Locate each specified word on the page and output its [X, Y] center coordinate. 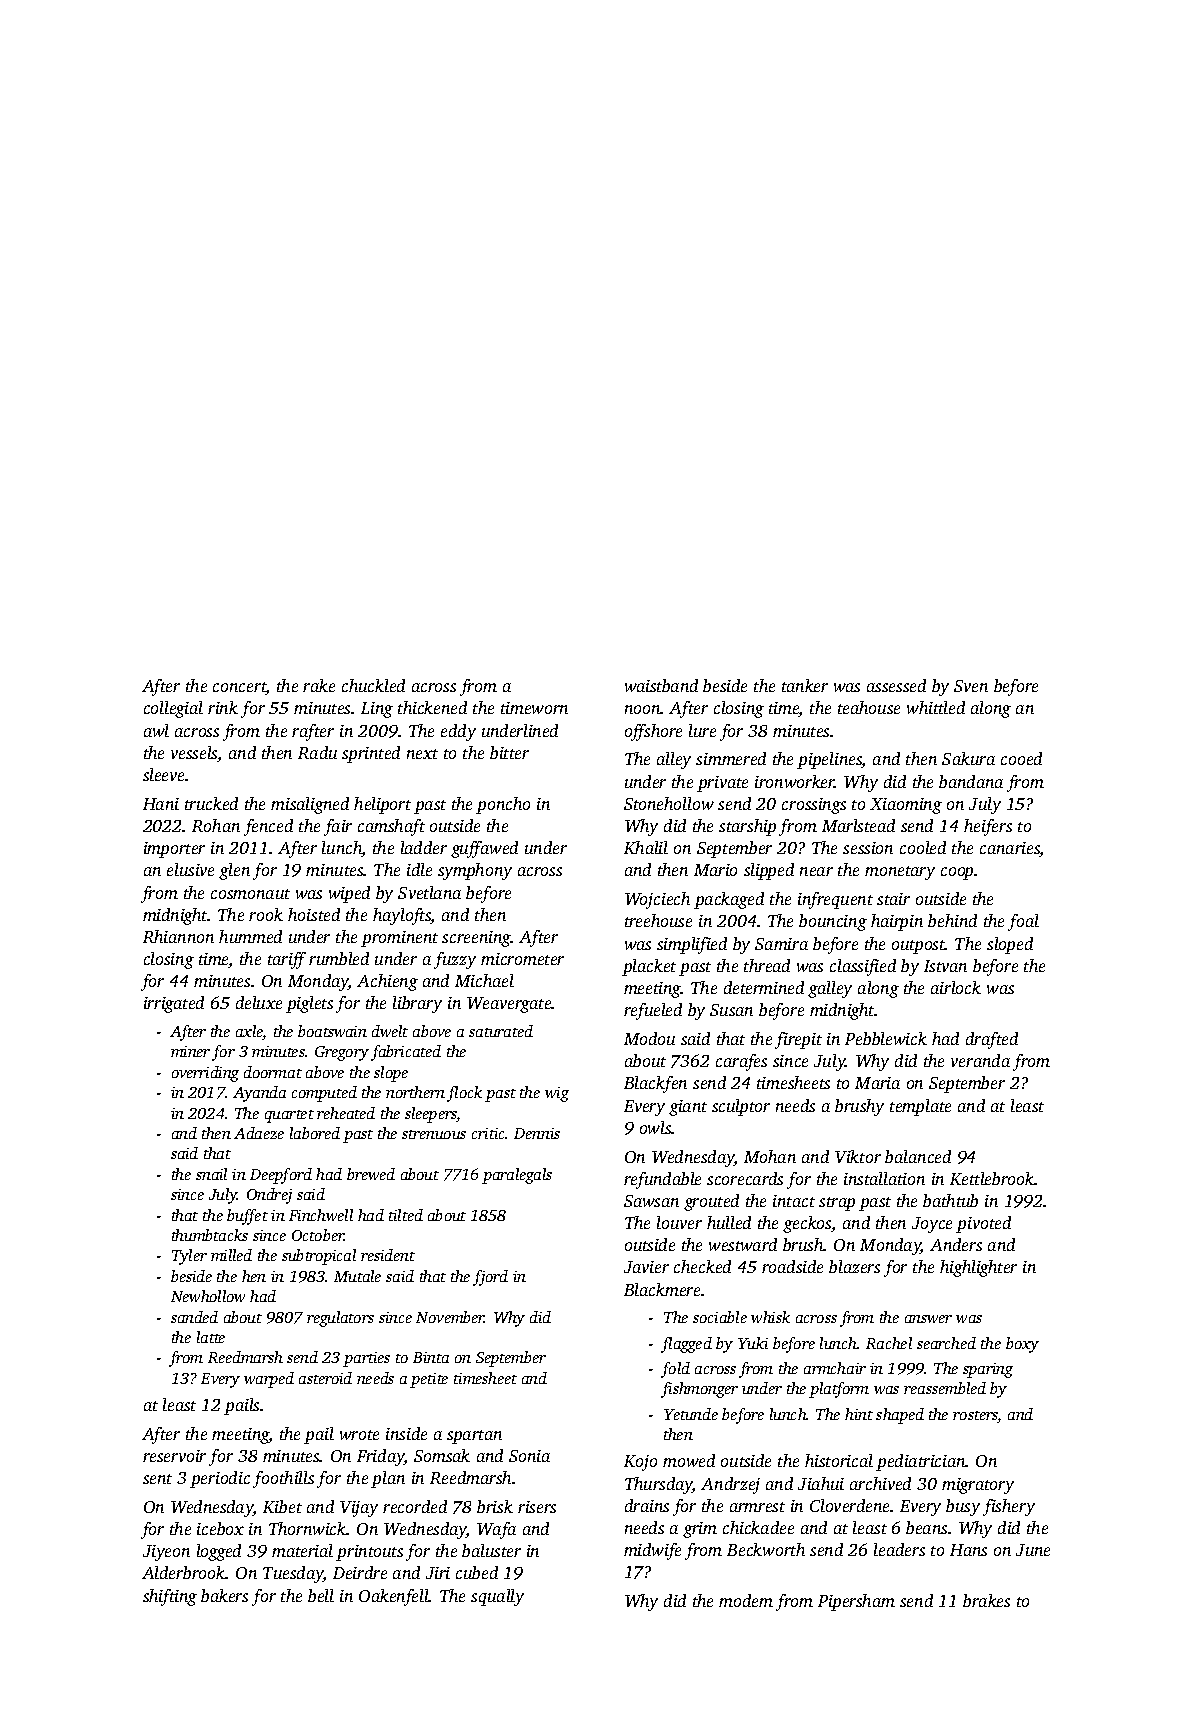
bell [321, 1595]
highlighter [978, 1268]
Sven [971, 686]
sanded [194, 1317]
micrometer [522, 959]
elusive [190, 869]
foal [1023, 922]
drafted [992, 1040]
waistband [661, 685]
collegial [173, 709]
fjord [490, 1278]
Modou [649, 1038]
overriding [205, 1074]
